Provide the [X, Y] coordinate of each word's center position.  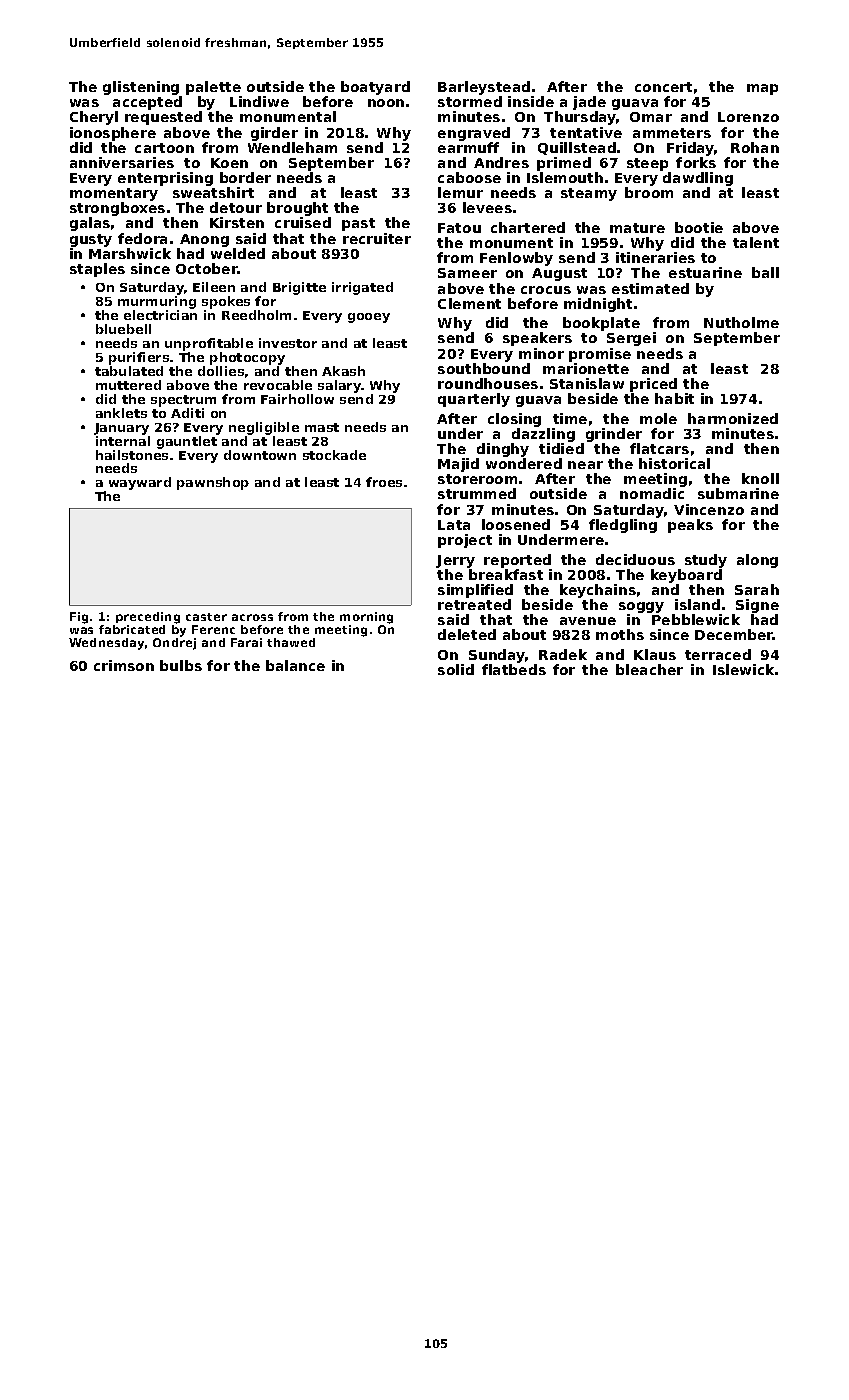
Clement [469, 303]
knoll [760, 478]
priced [653, 385]
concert [663, 87]
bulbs [181, 665]
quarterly [474, 400]
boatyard [375, 88]
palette [213, 88]
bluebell [123, 329]
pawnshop [213, 483]
